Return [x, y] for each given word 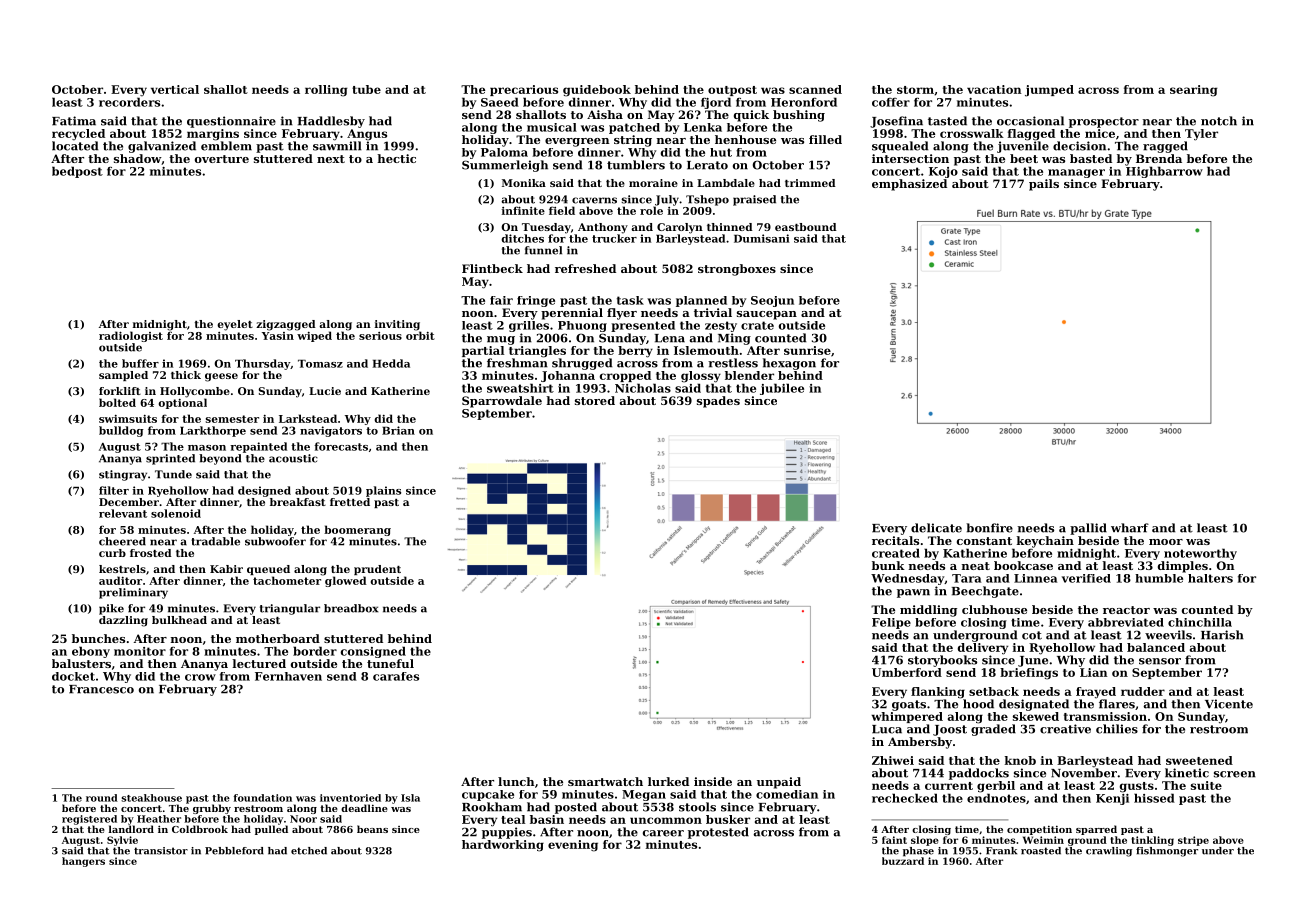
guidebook [597, 91]
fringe [536, 301]
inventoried [350, 798]
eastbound [806, 227]
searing [1193, 91]
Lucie [325, 391]
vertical [175, 89]
